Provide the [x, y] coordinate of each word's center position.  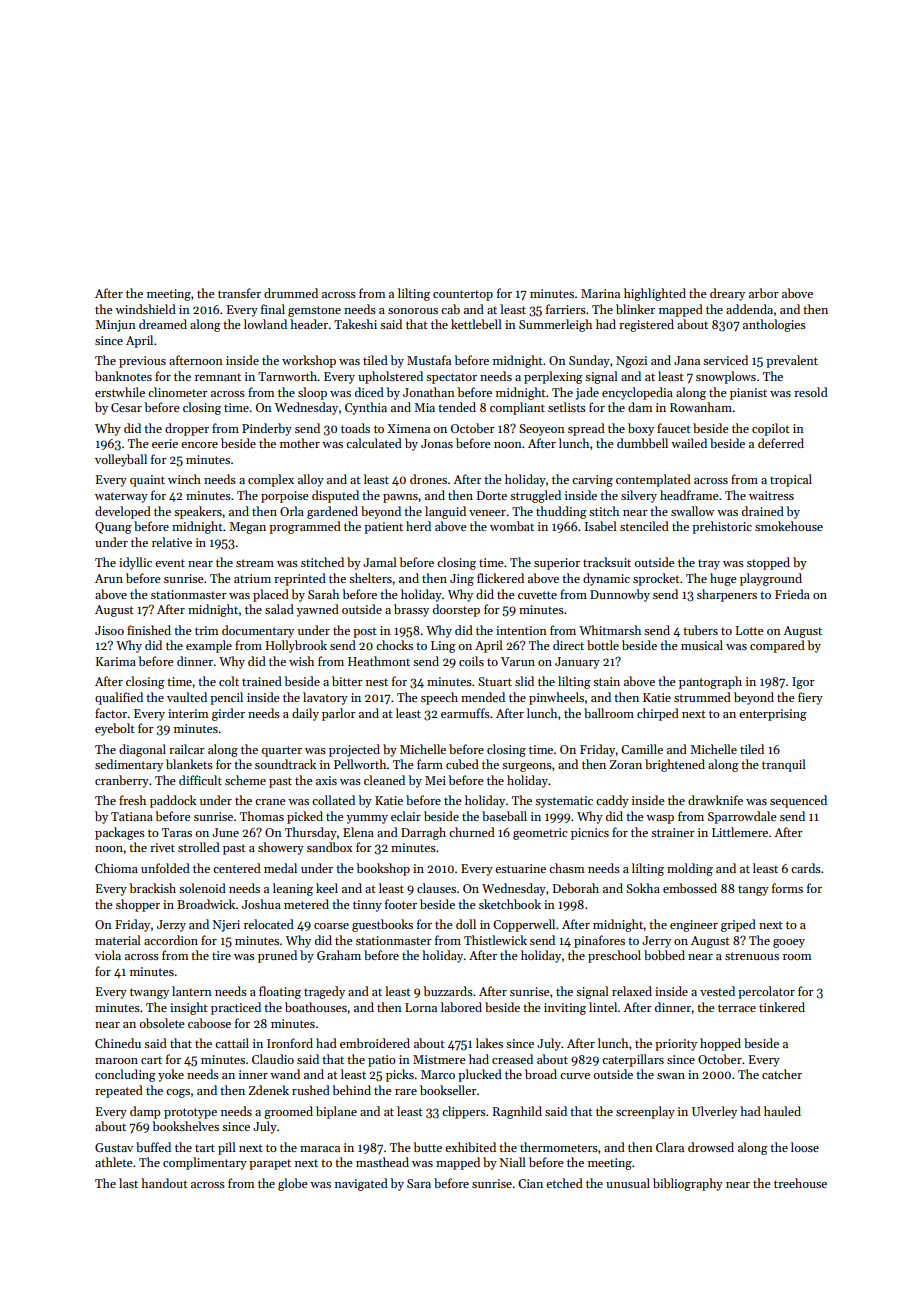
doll [466, 924]
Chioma [116, 868]
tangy [753, 890]
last [128, 1183]
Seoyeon [542, 430]
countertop [463, 295]
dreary [727, 294]
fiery [810, 698]
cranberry [122, 781]
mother [300, 443]
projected [354, 750]
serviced [725, 360]
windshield [145, 309]
